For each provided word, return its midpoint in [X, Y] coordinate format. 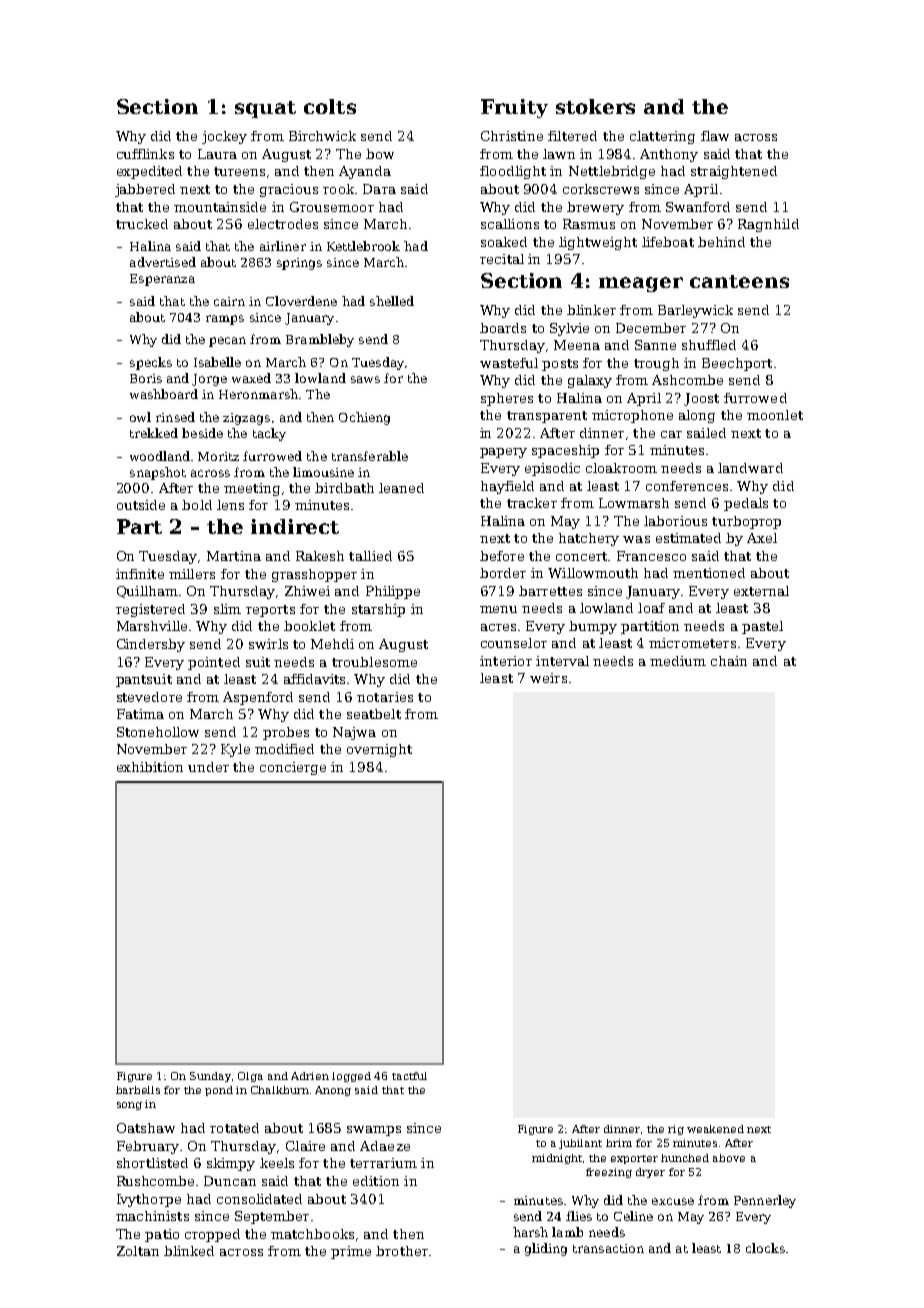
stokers [595, 106]
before [502, 556]
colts [330, 106]
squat [265, 109]
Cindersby [151, 645]
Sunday [210, 1077]
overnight [379, 750]
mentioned [709, 573]
